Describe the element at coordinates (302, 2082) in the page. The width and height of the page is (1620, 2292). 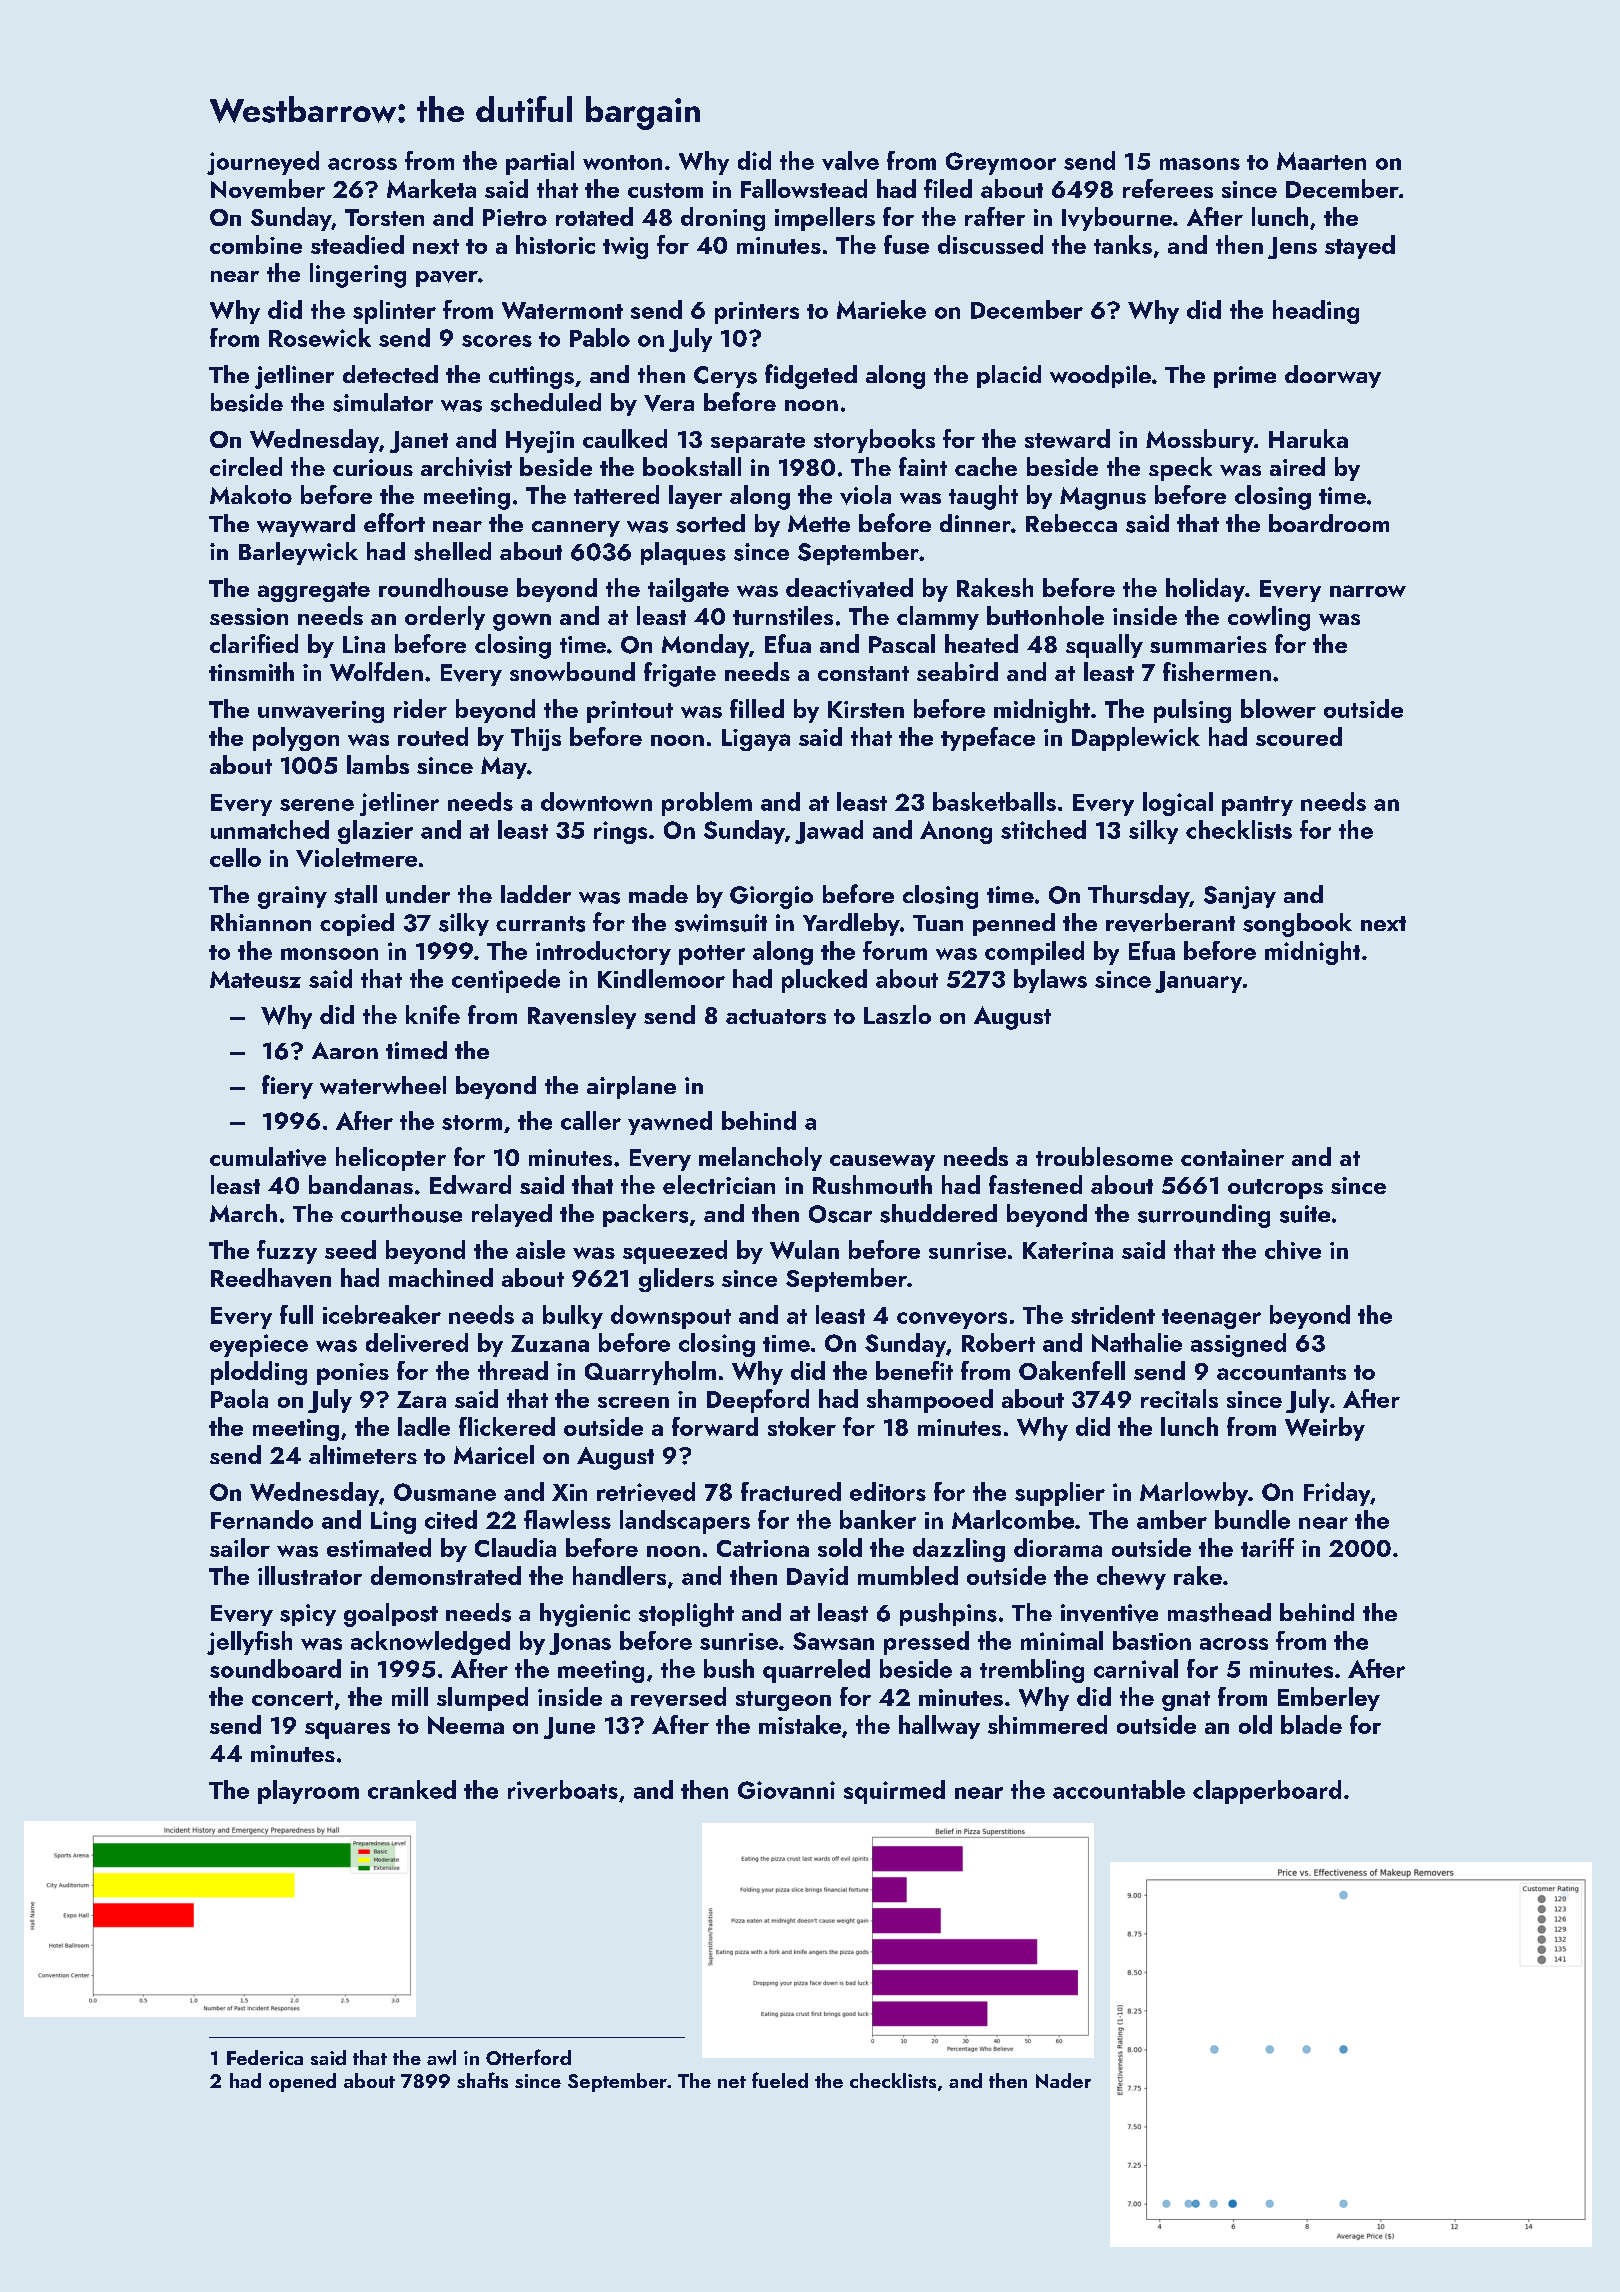
I see `opened` at that location.
